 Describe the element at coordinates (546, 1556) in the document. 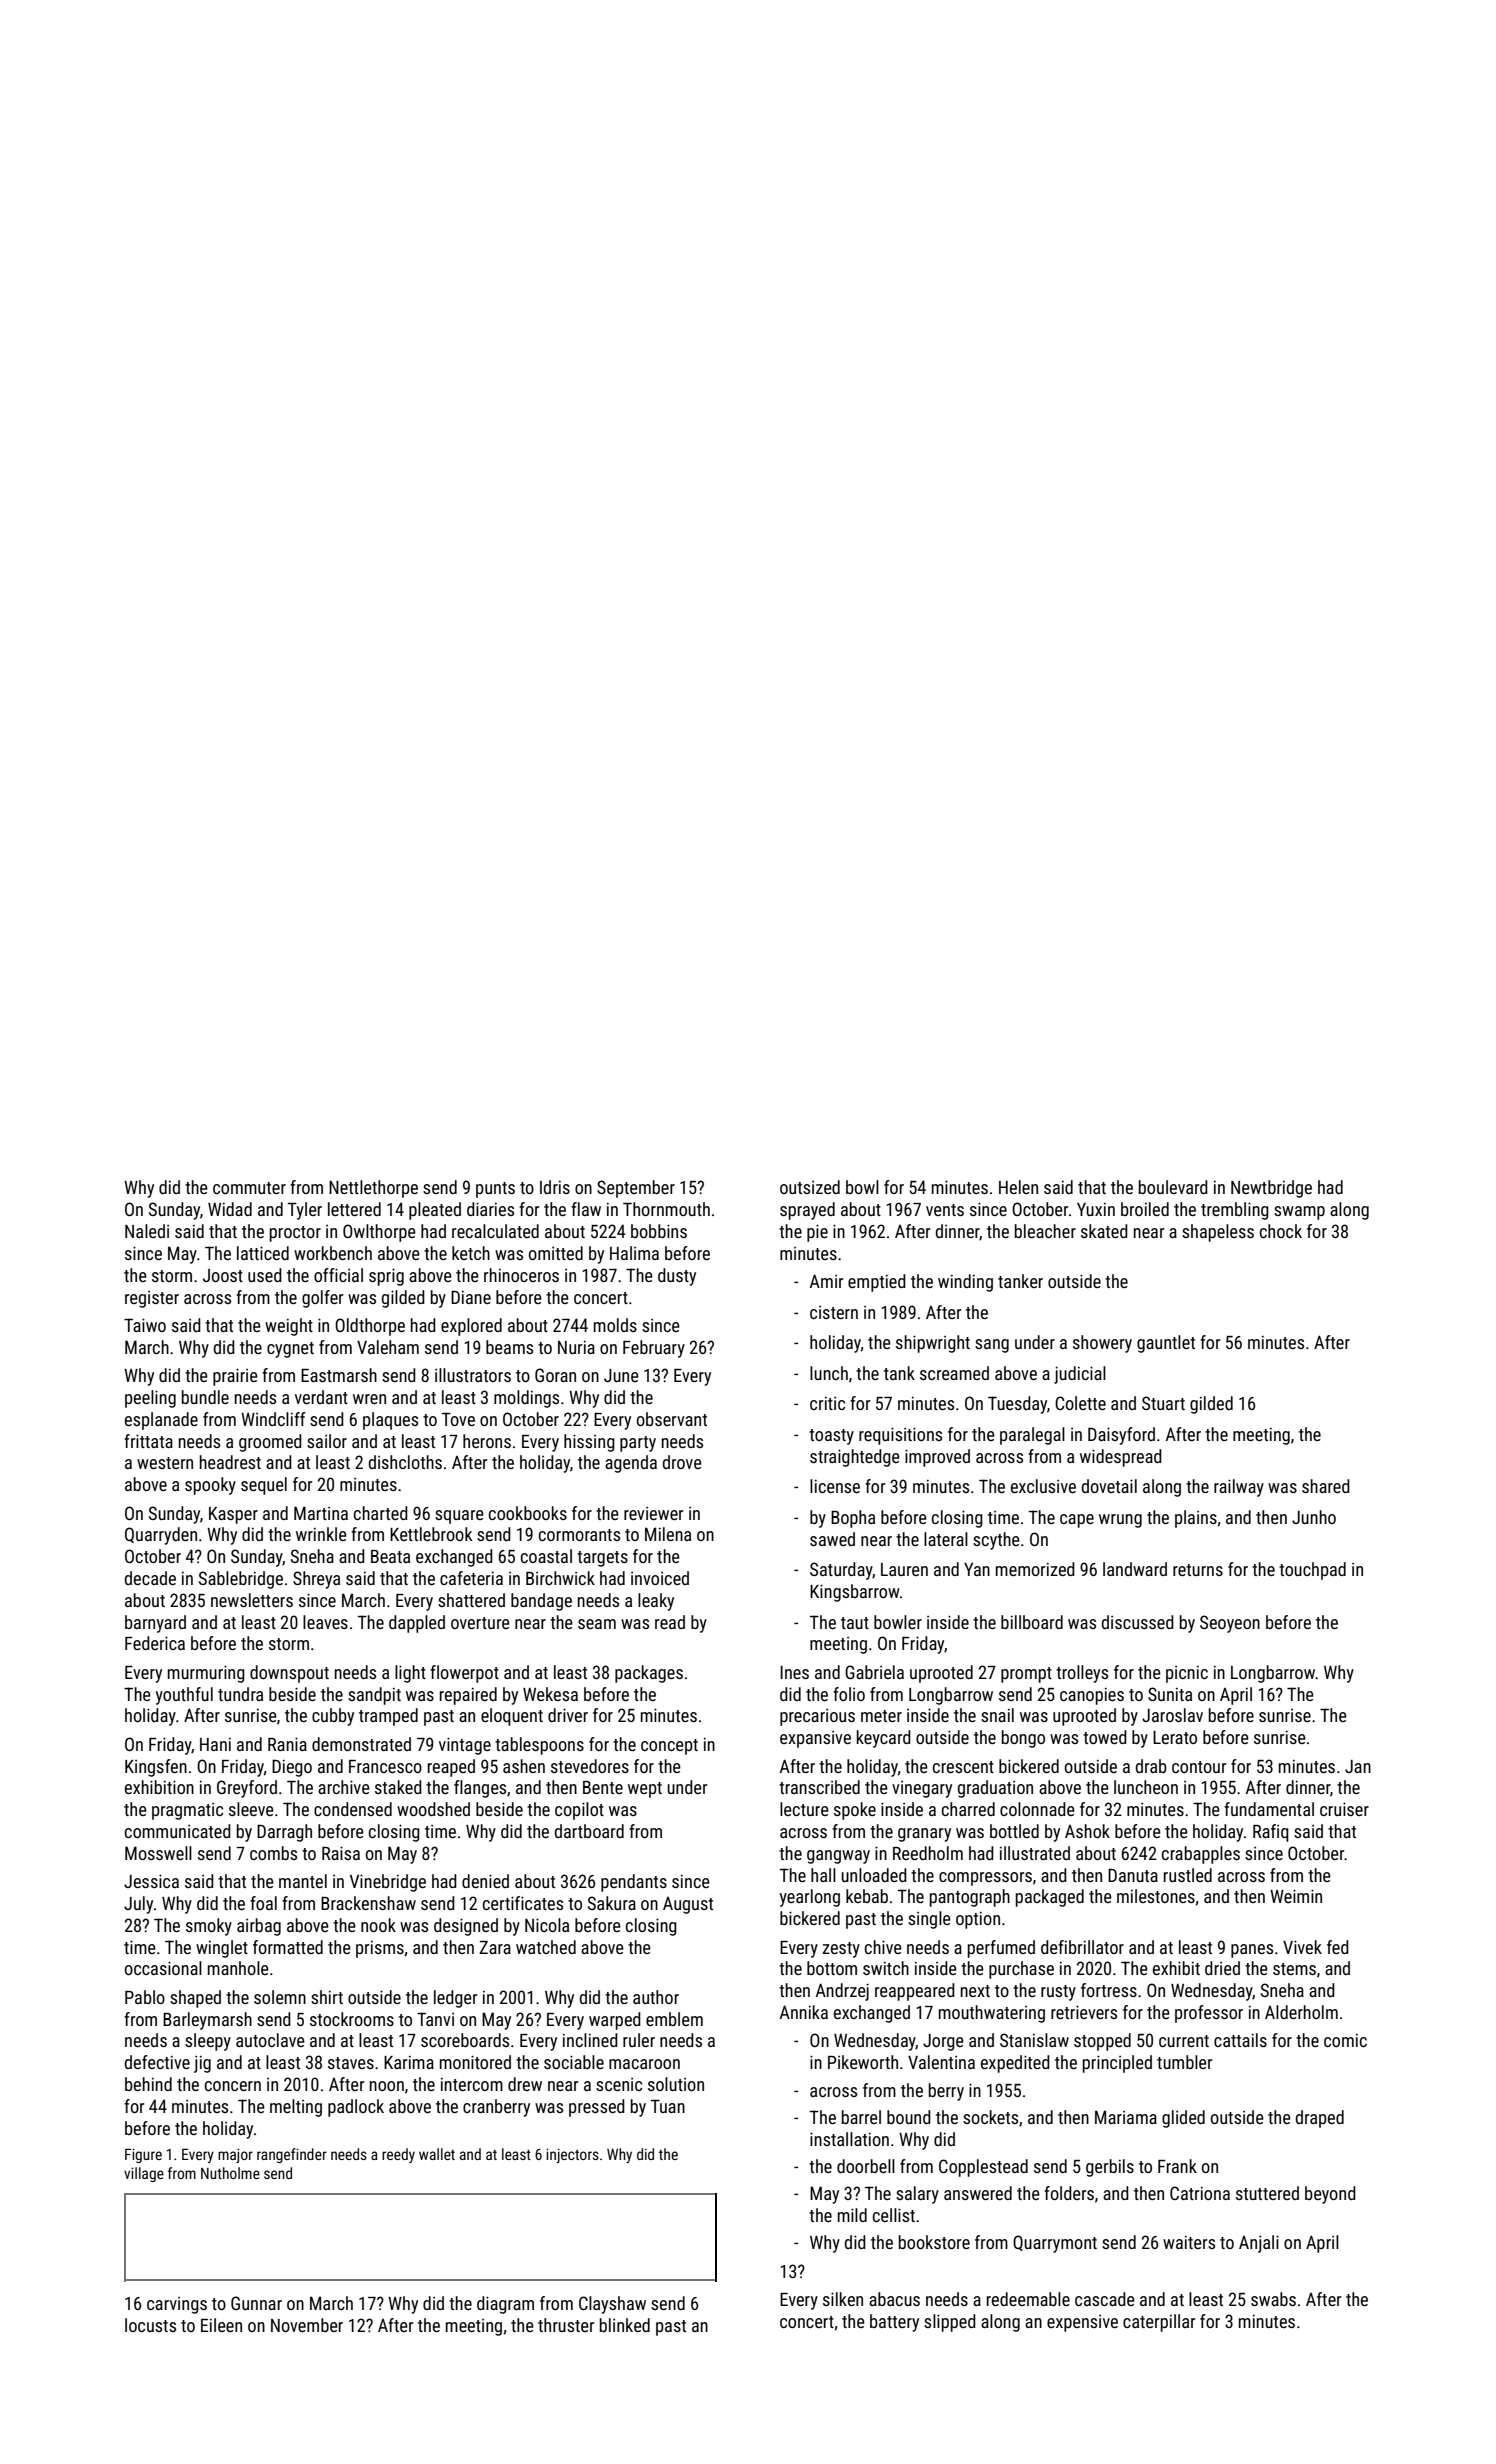

I see `coastal` at that location.
